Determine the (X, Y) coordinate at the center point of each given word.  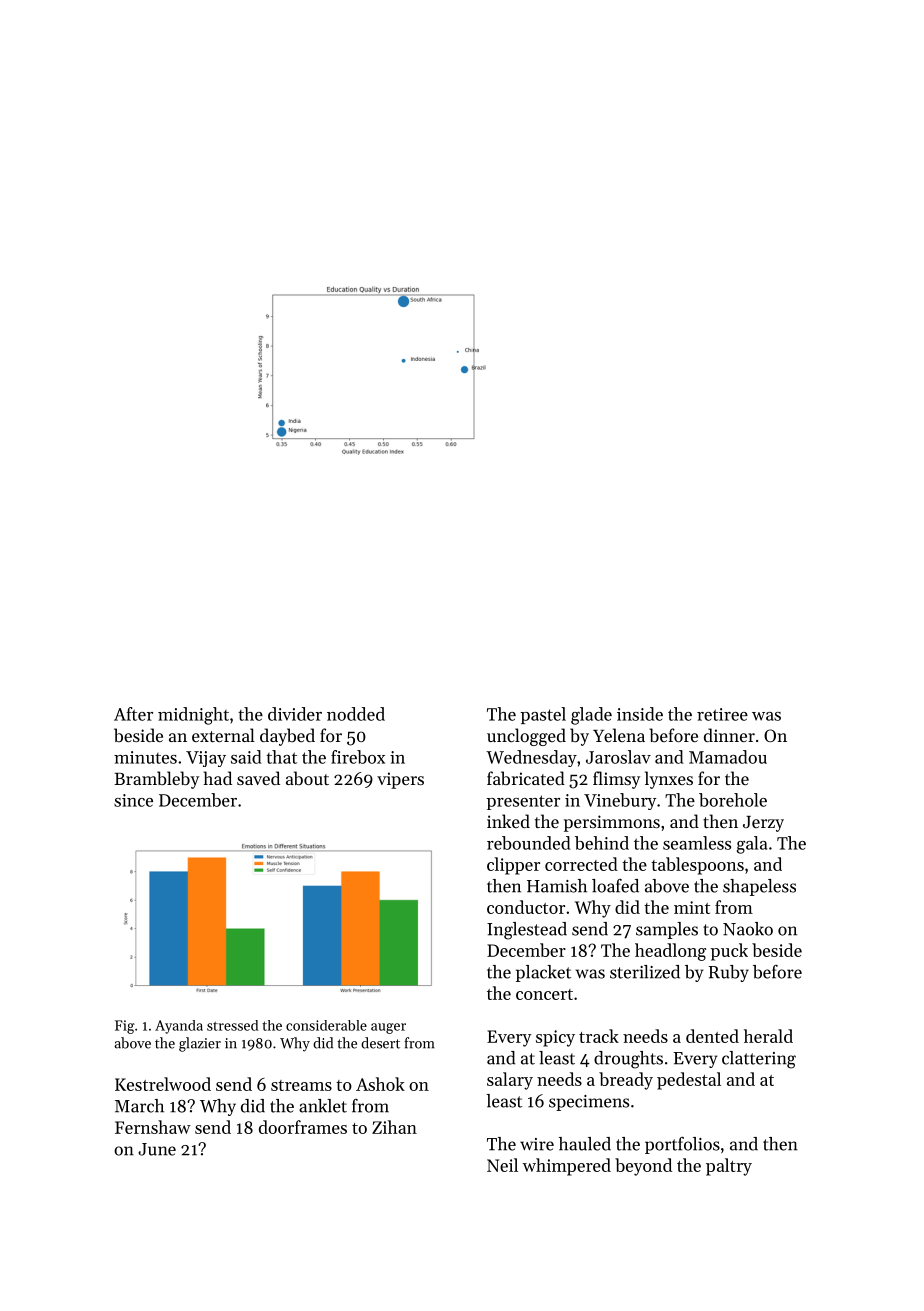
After (133, 714)
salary (510, 1081)
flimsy (616, 780)
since (133, 800)
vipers (400, 780)
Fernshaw (153, 1127)
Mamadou (728, 757)
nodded (356, 714)
